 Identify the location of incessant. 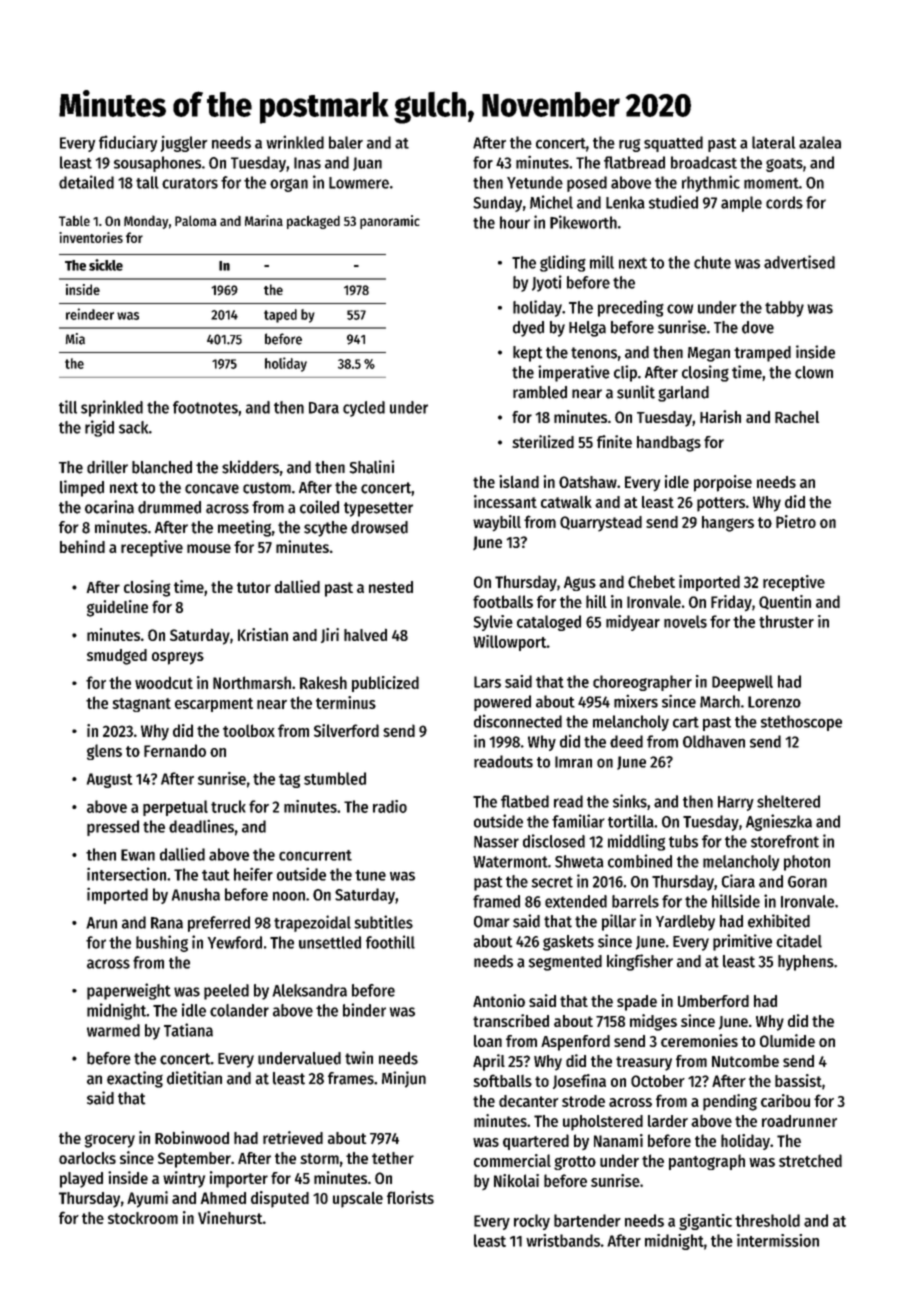
(505, 501).
